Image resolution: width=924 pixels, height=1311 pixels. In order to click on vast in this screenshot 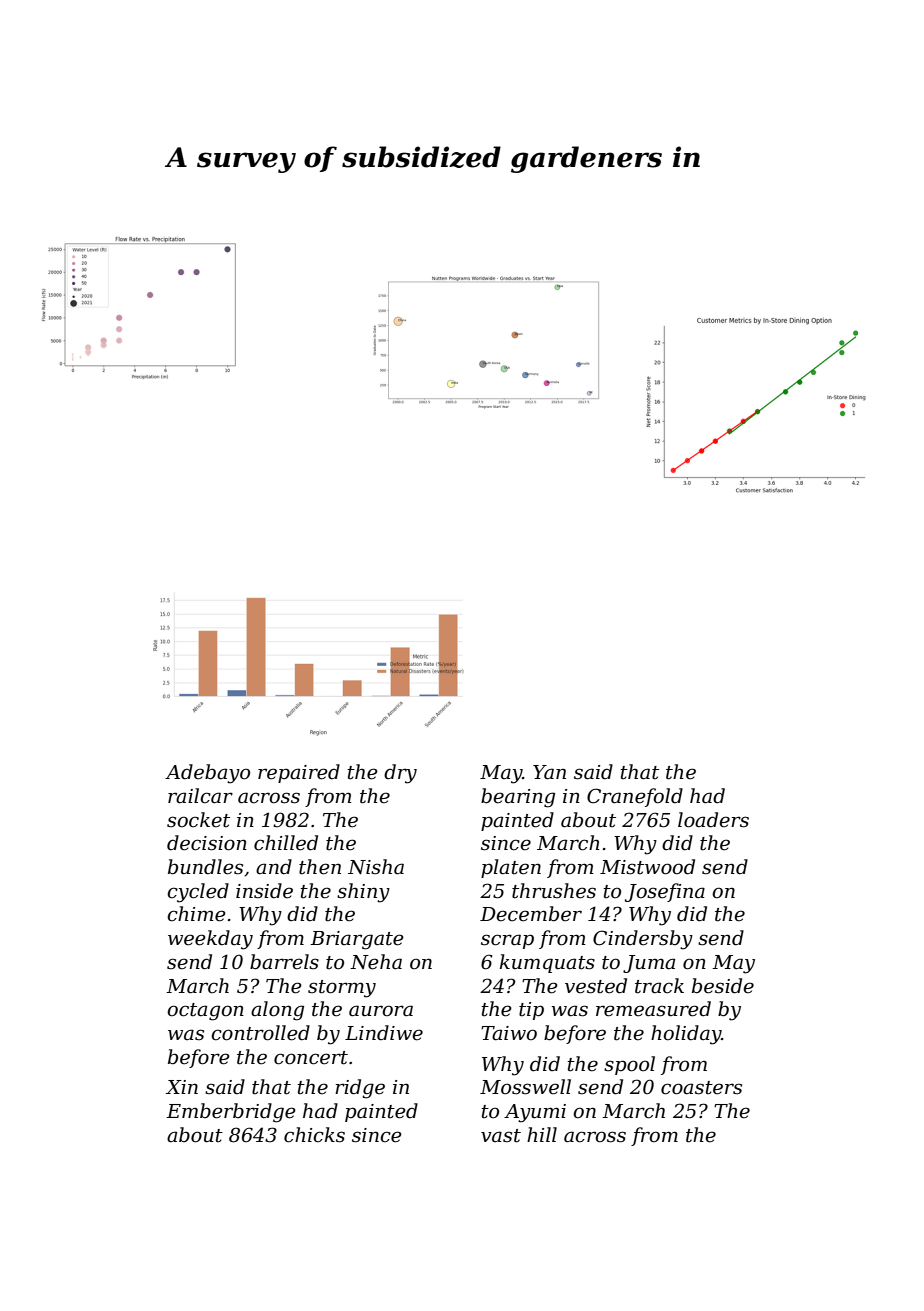, I will do `click(501, 1136)`.
